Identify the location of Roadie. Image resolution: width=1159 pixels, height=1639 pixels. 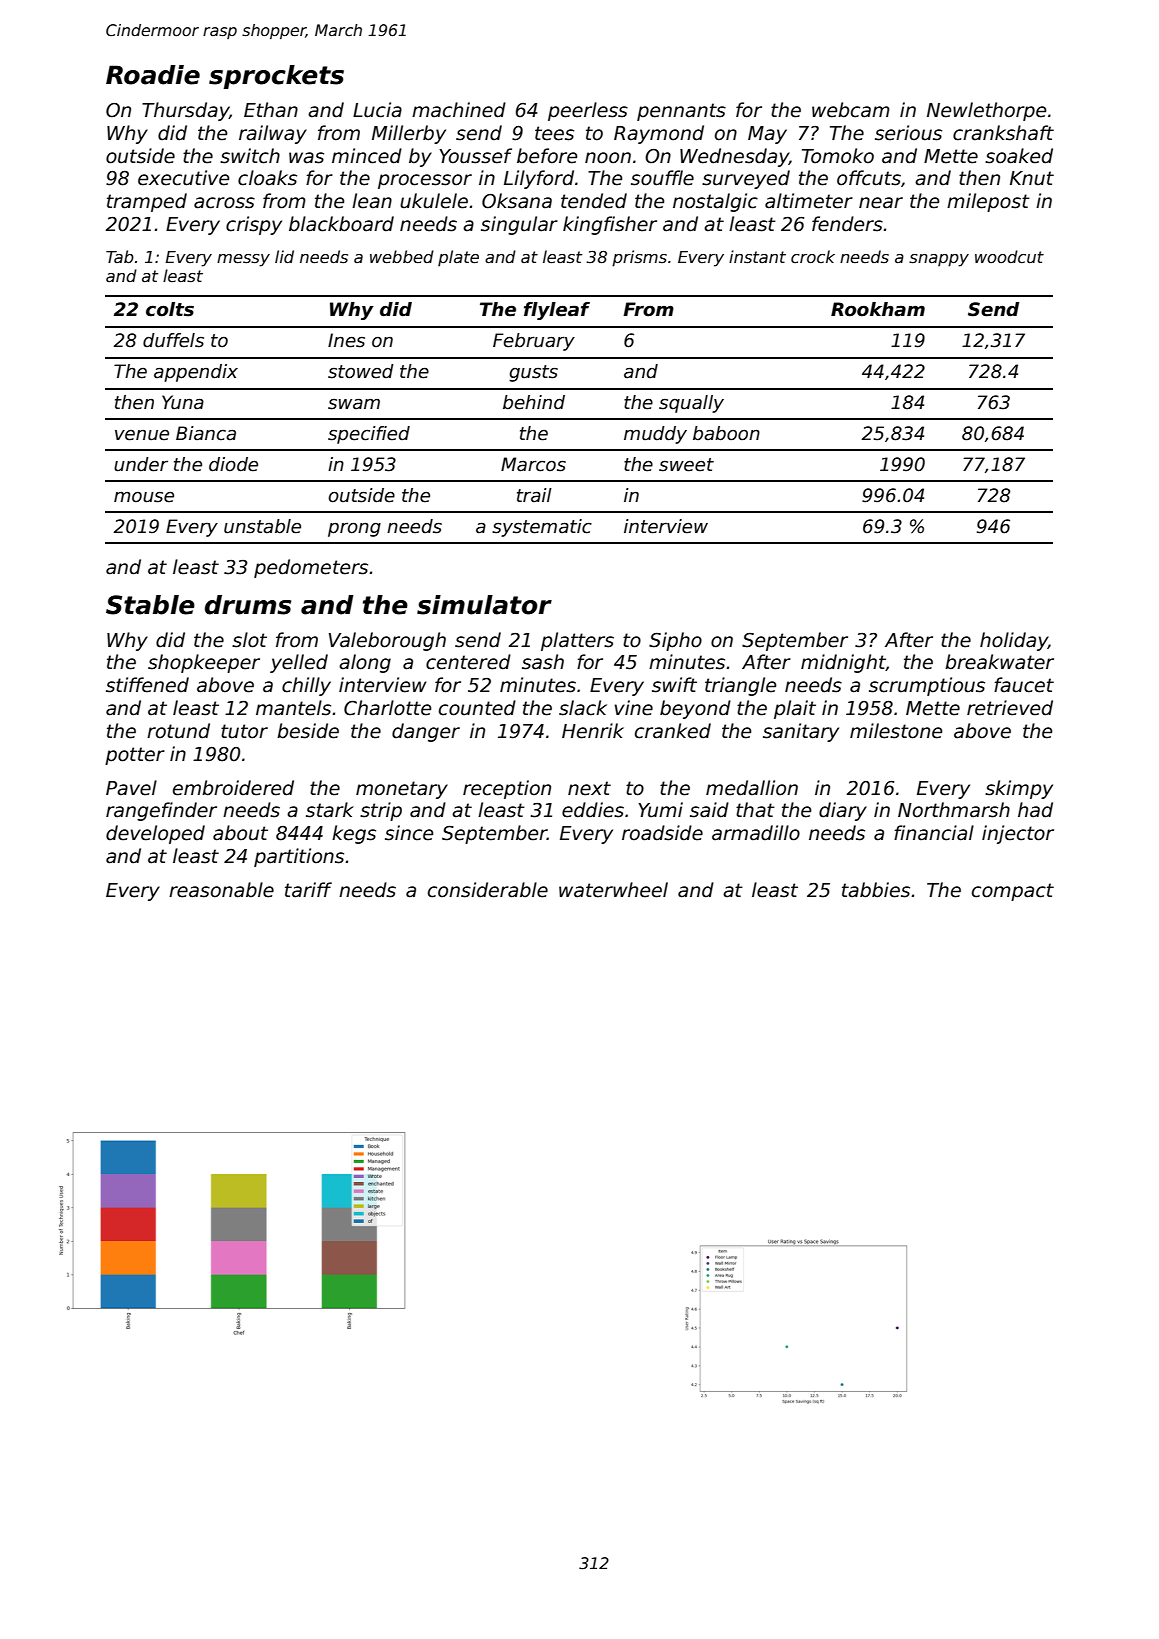
(153, 75).
